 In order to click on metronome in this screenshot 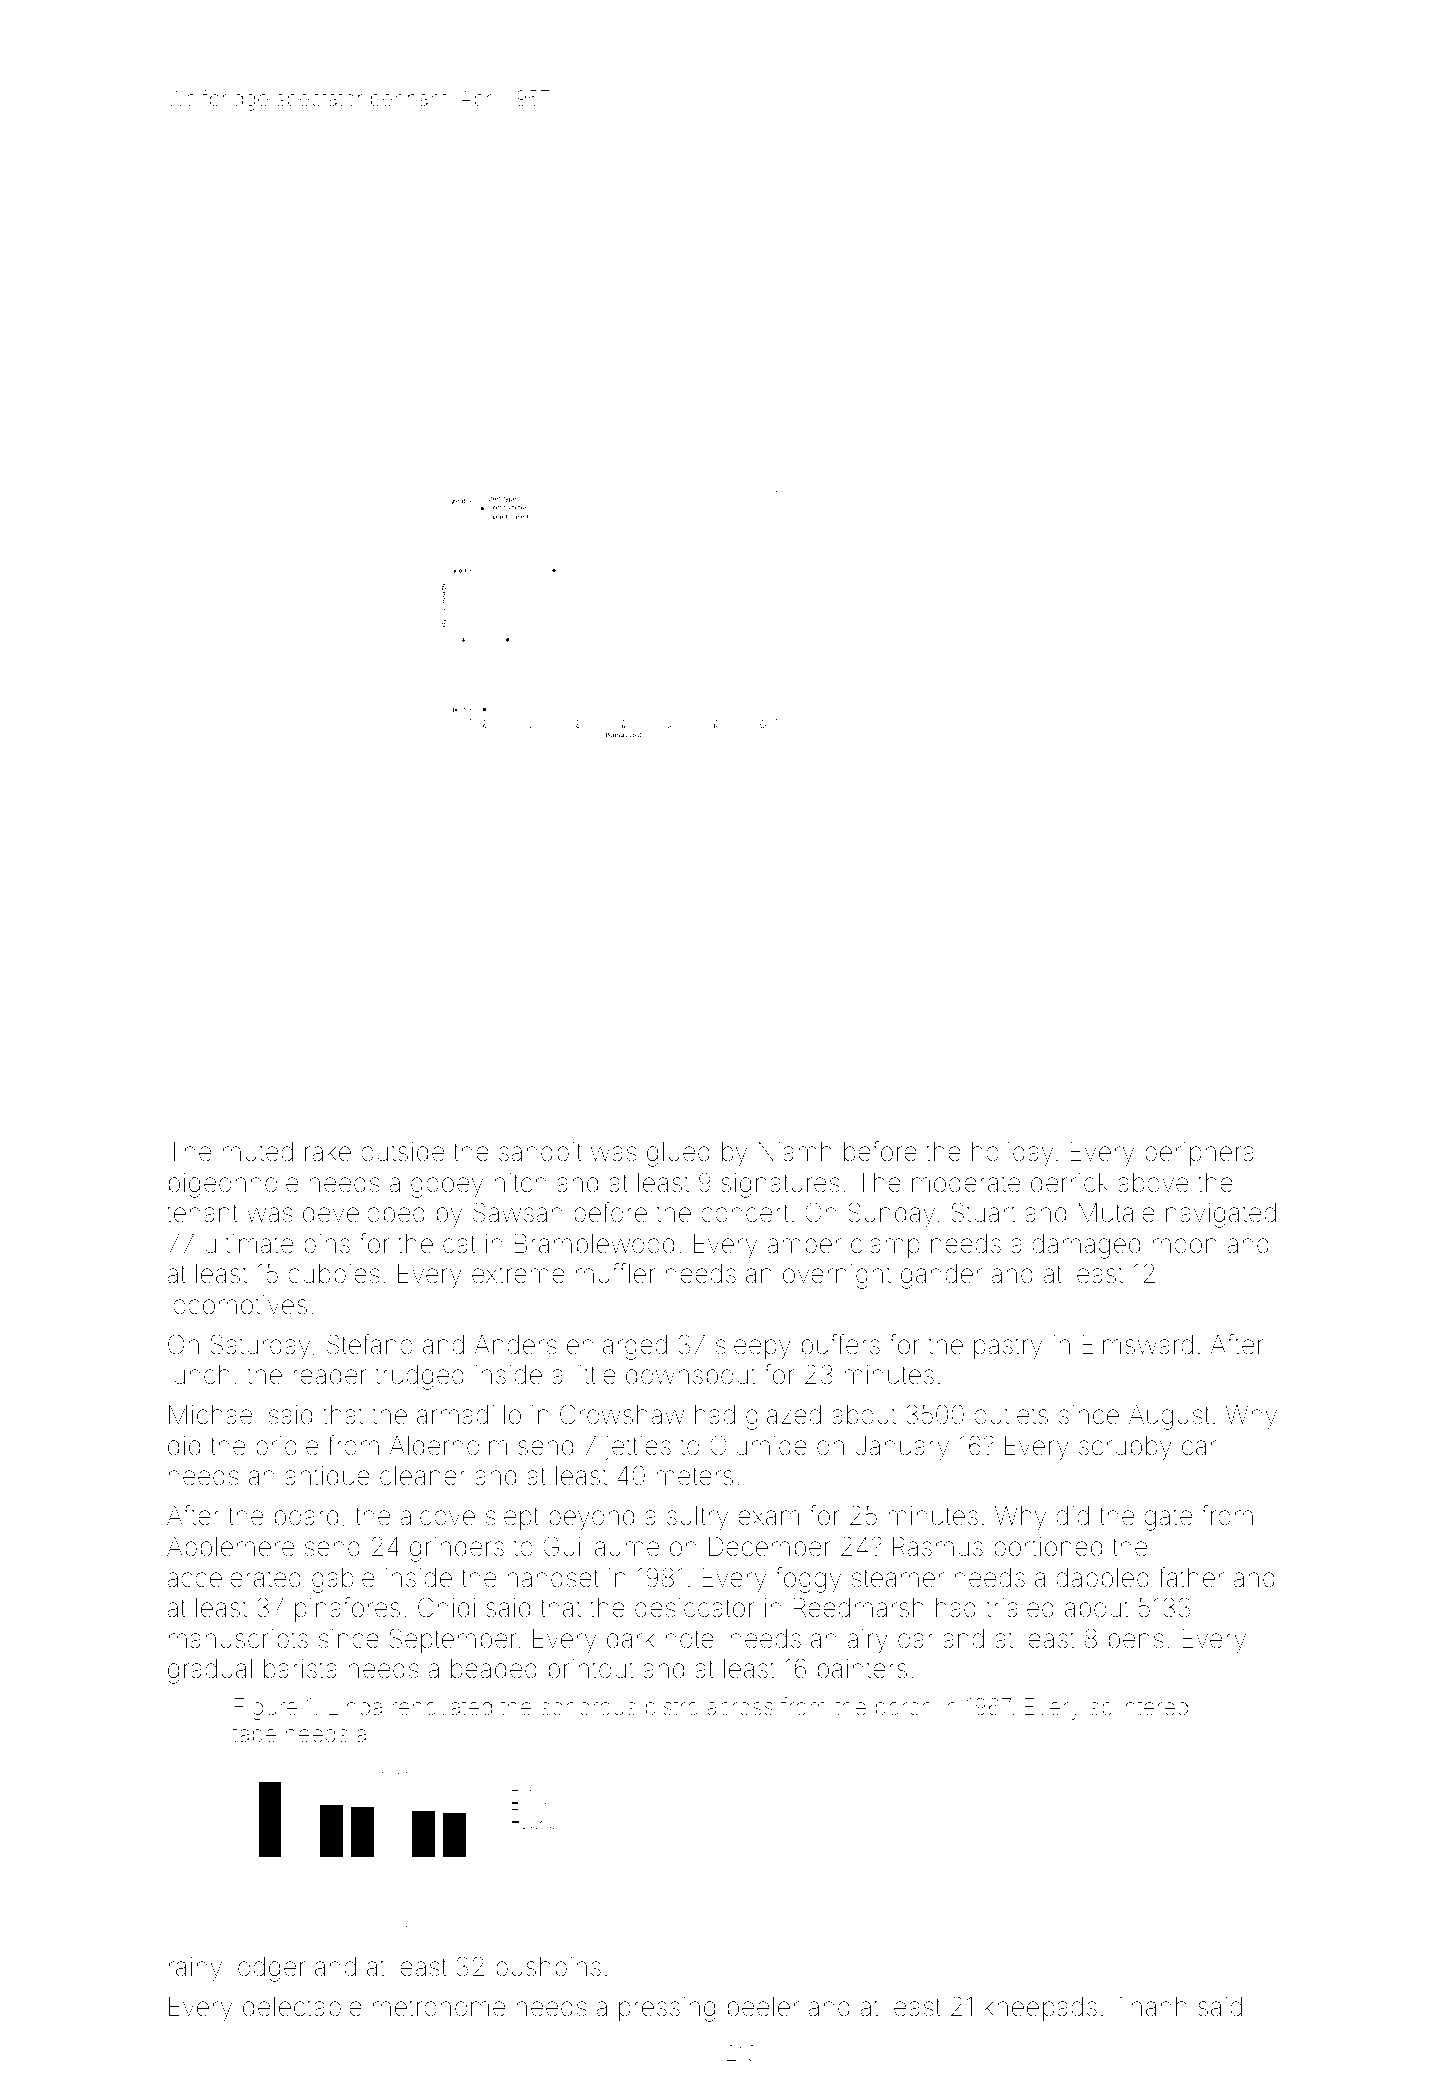, I will do `click(439, 2007)`.
